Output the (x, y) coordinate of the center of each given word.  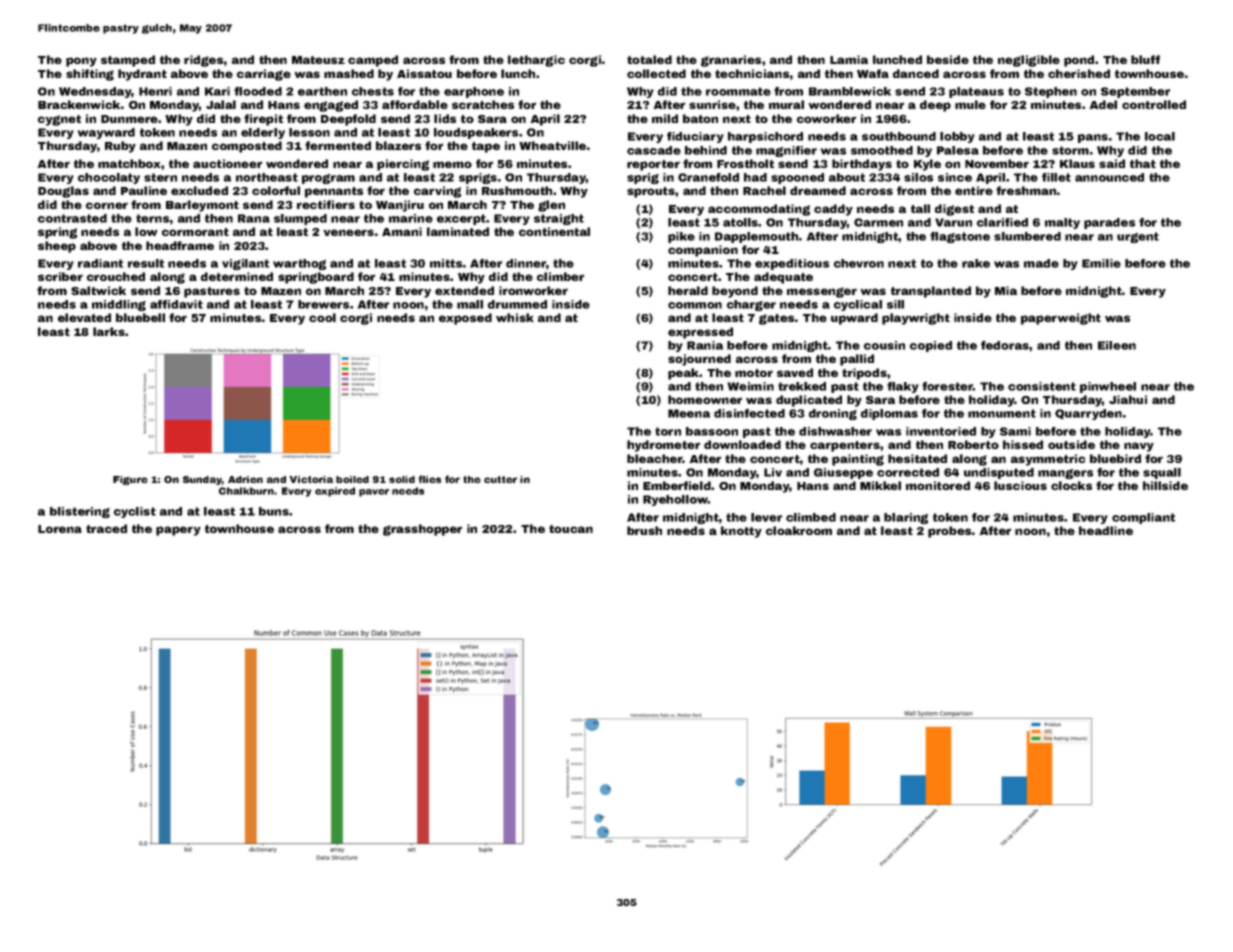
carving (437, 192)
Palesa (958, 150)
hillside (1165, 485)
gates (776, 319)
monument (1002, 413)
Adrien (245, 479)
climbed (811, 517)
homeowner (705, 399)
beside (948, 59)
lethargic (536, 61)
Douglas (63, 192)
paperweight (1061, 319)
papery (178, 531)
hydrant (142, 75)
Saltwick (98, 290)
